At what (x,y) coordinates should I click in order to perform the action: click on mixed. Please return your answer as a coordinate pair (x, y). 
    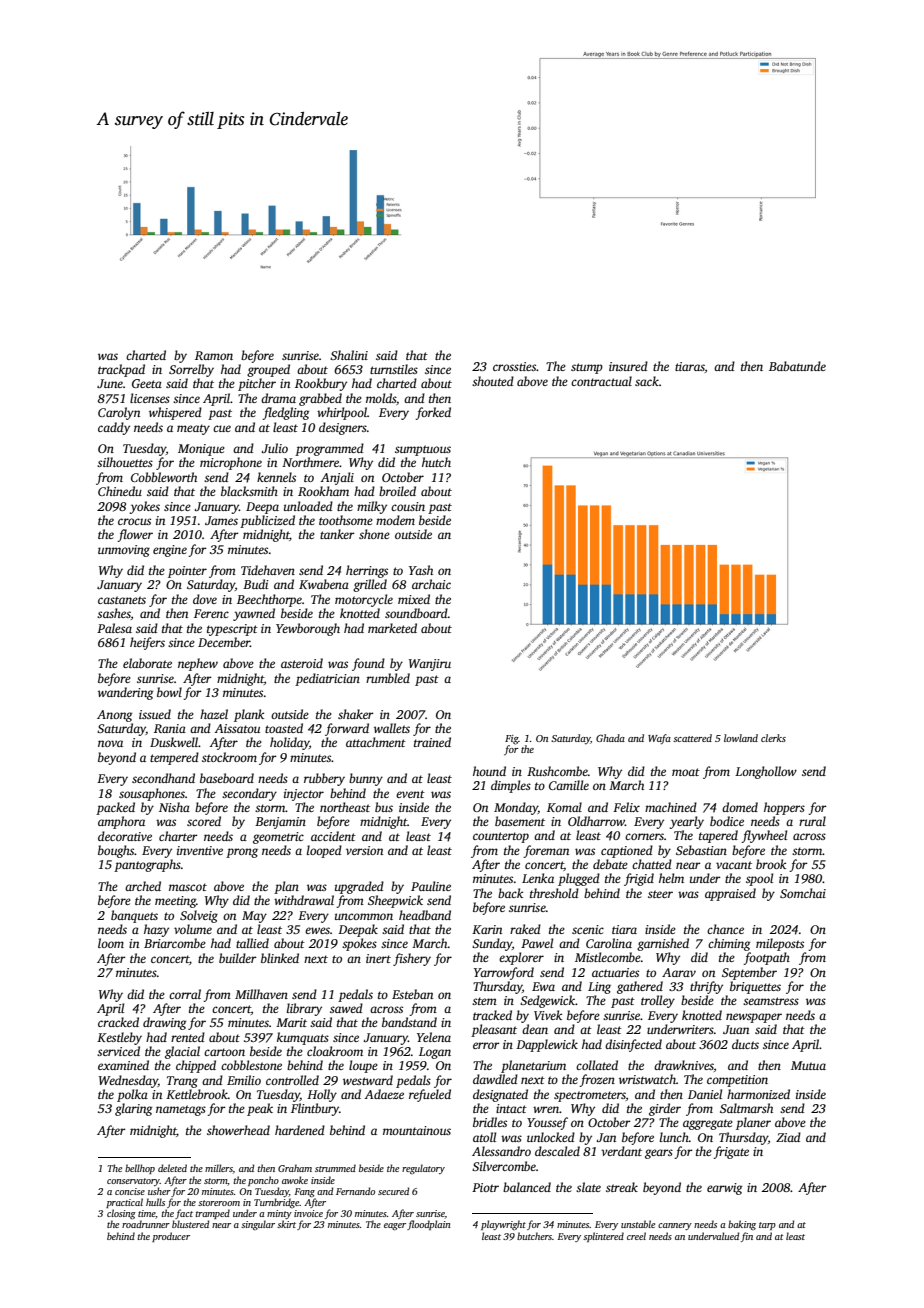
    Looking at the image, I should click on (414, 599).
